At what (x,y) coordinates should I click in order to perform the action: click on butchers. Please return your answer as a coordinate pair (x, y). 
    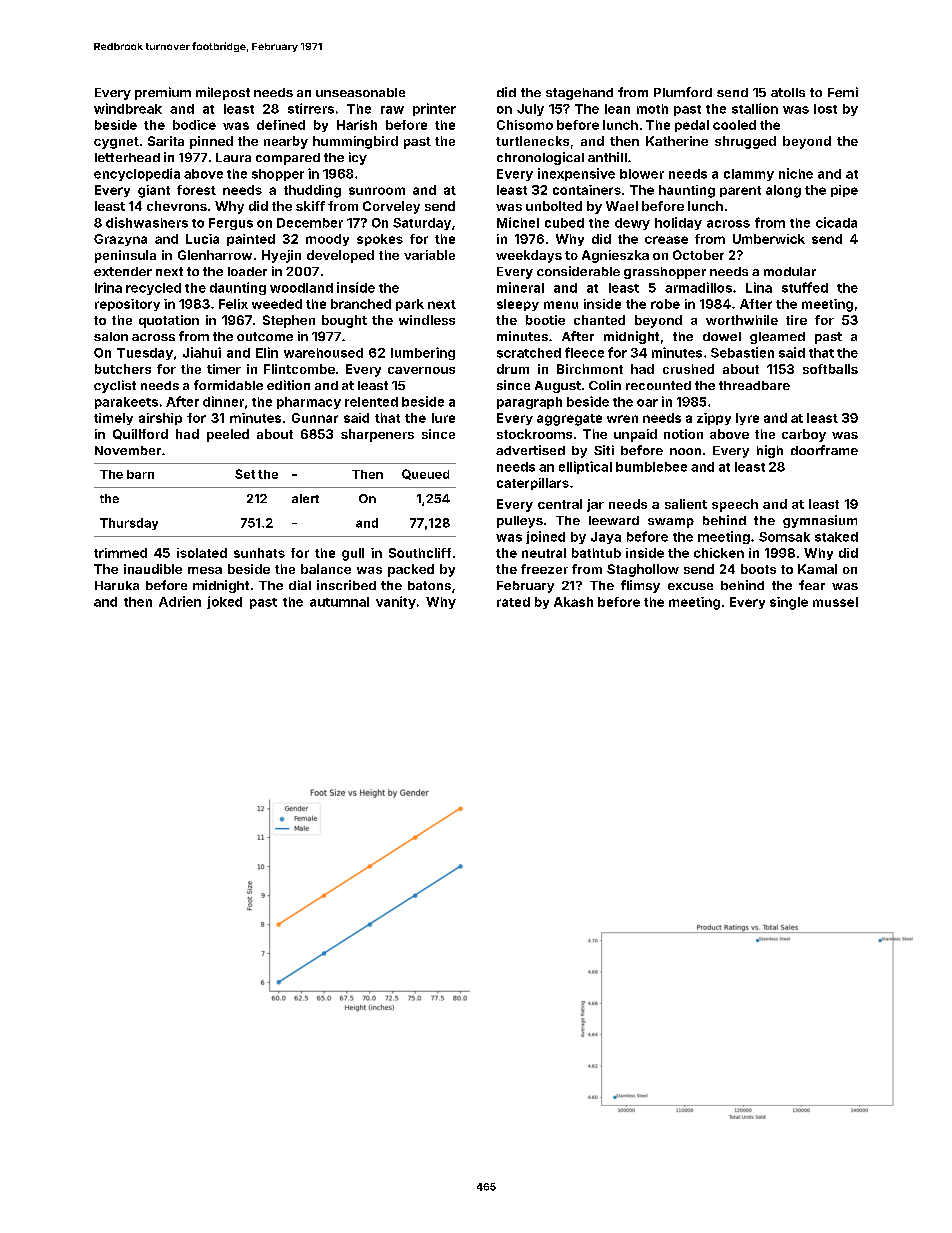
    Looking at the image, I should click on (123, 369).
